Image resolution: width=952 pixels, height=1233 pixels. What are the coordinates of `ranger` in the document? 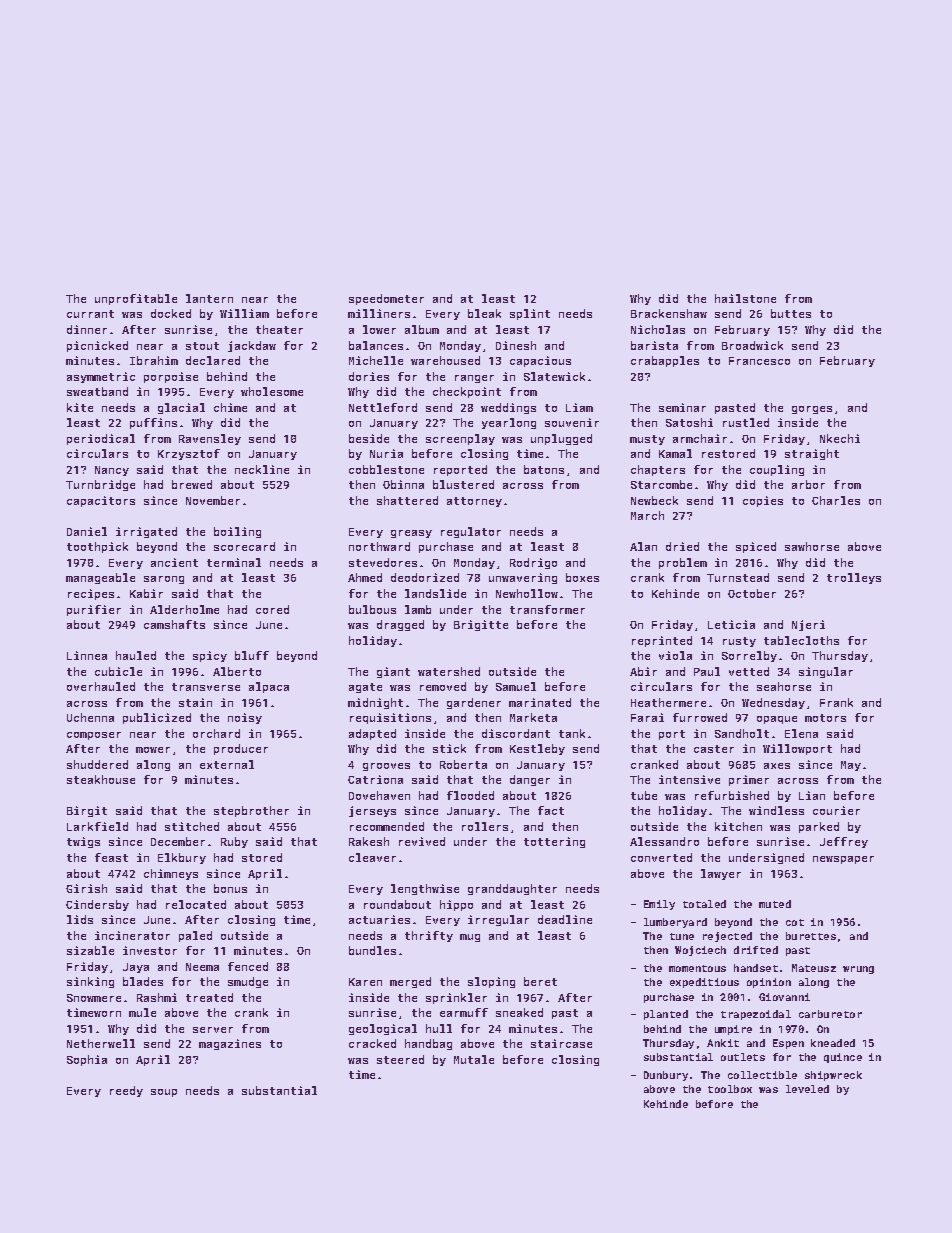 It's located at (474, 379).
